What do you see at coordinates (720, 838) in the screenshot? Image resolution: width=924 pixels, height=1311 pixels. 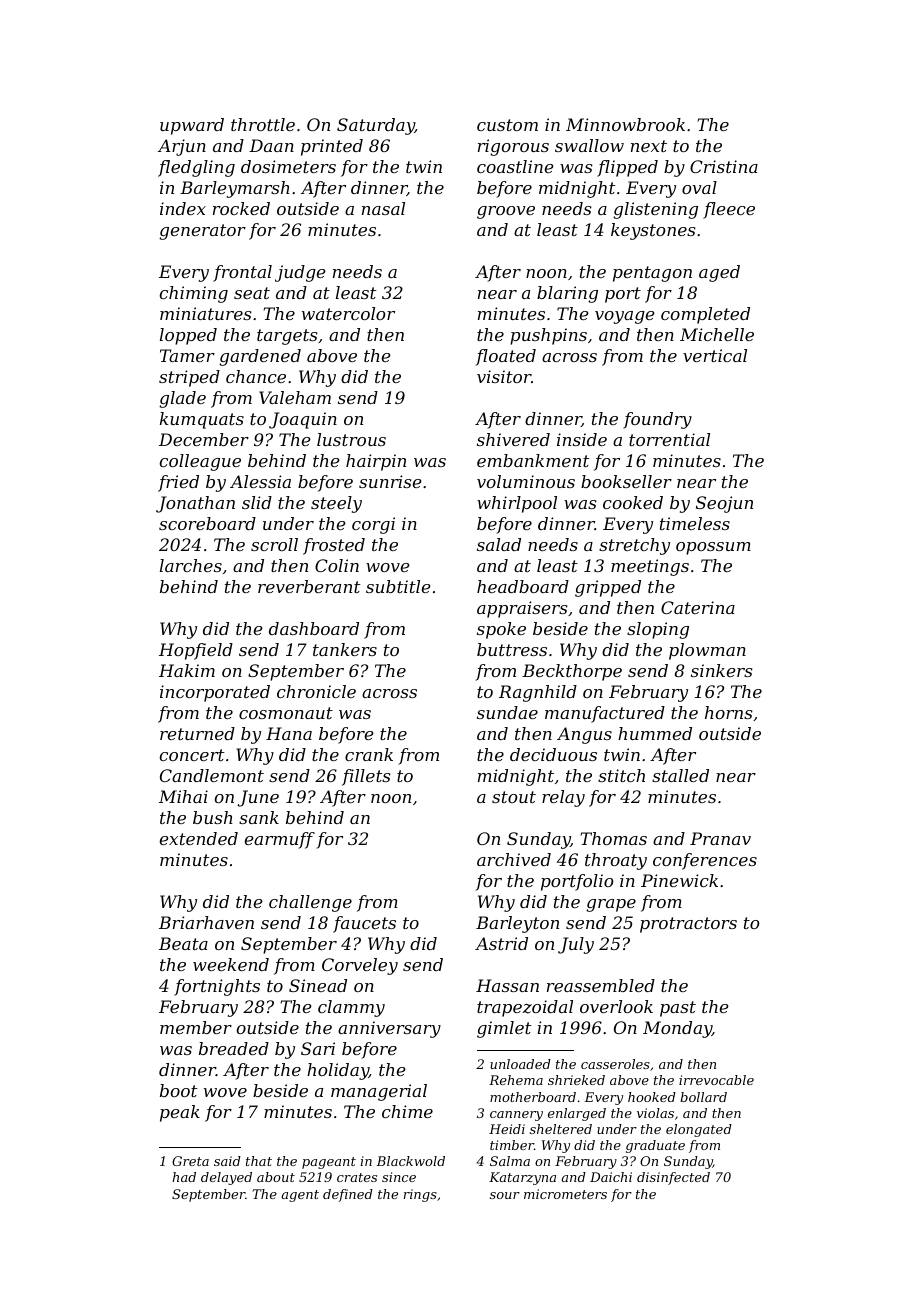 I see `Pranav` at bounding box center [720, 838].
